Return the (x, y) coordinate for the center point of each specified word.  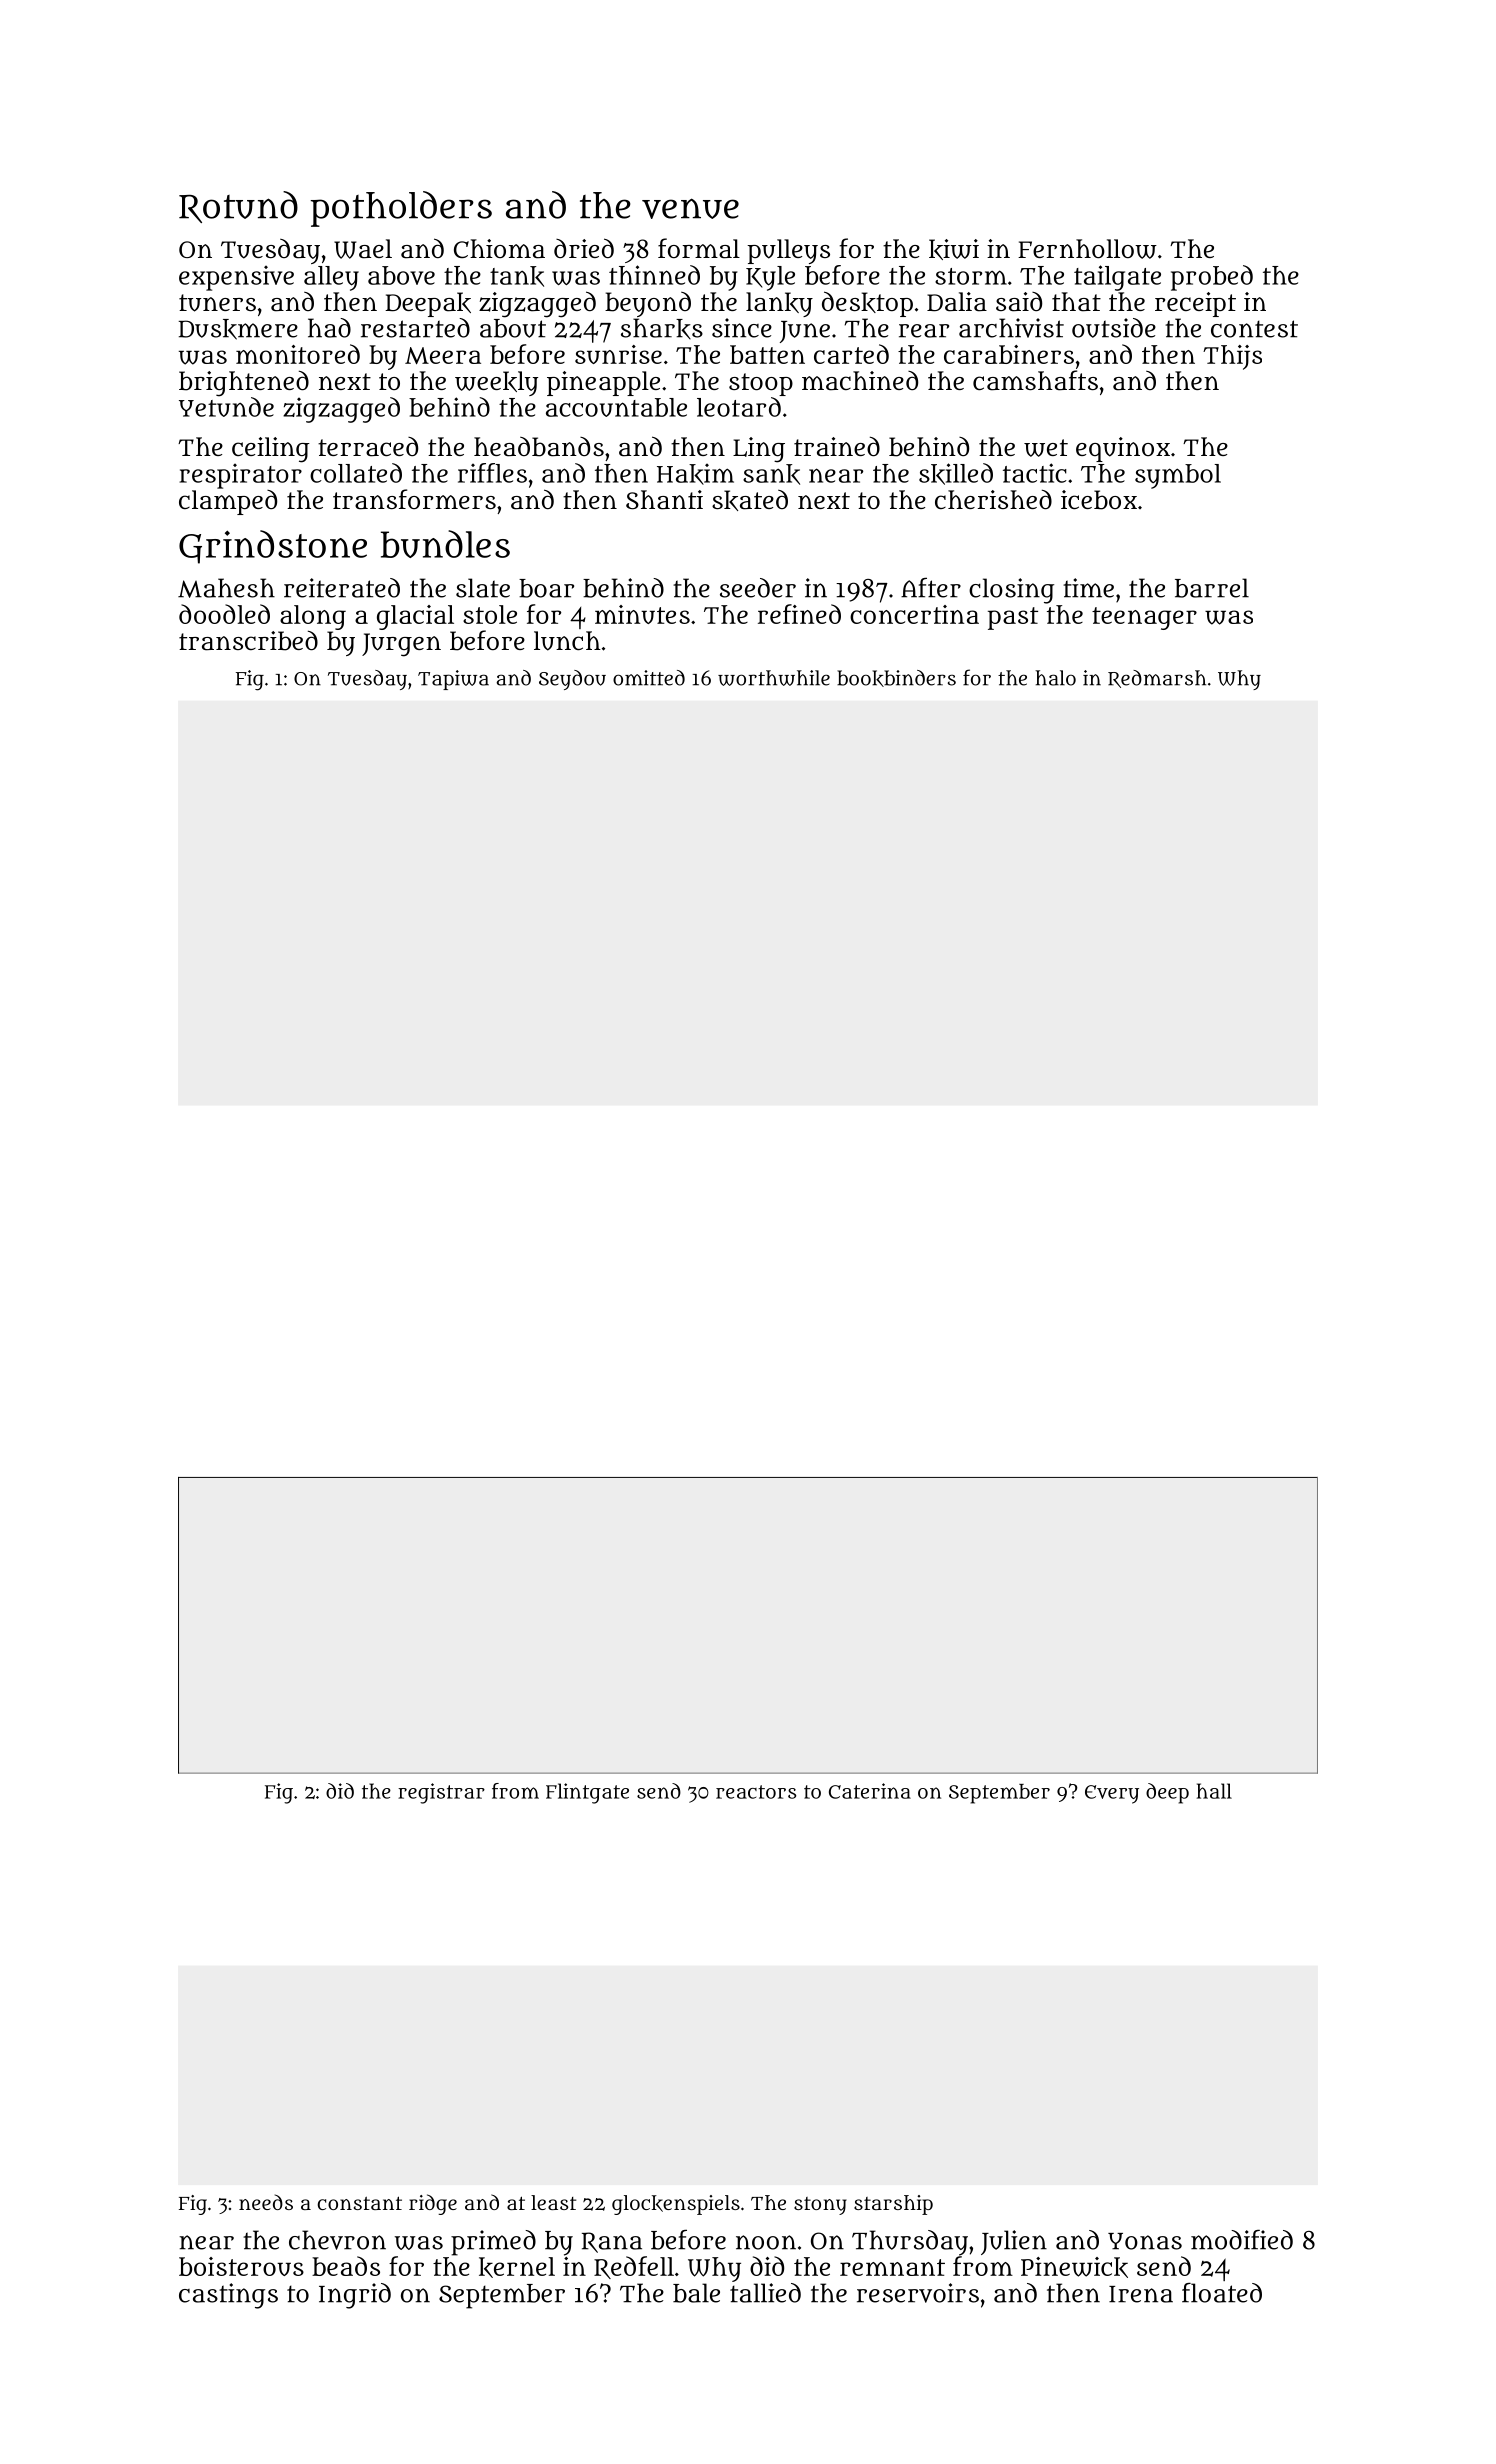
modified (1242, 2240)
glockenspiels (676, 2205)
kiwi (954, 249)
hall (1214, 1791)
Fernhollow (1087, 249)
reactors (756, 1792)
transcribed (248, 640)
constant (360, 2203)
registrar (441, 1793)
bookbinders (896, 678)
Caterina (870, 1791)
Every (1112, 1794)
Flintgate (587, 1793)
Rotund (238, 207)
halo (1055, 678)
